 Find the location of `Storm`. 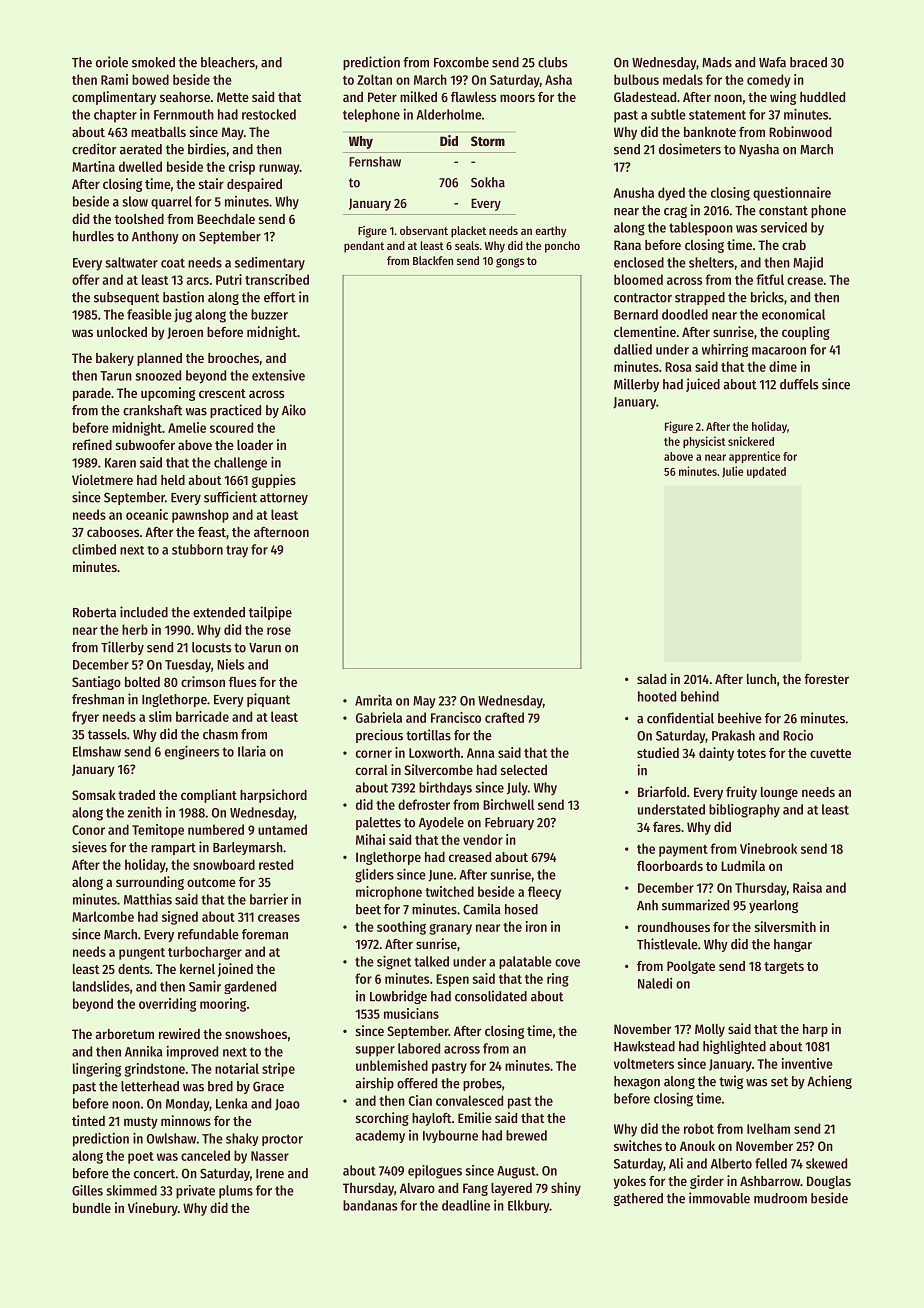

Storm is located at coordinates (488, 141).
